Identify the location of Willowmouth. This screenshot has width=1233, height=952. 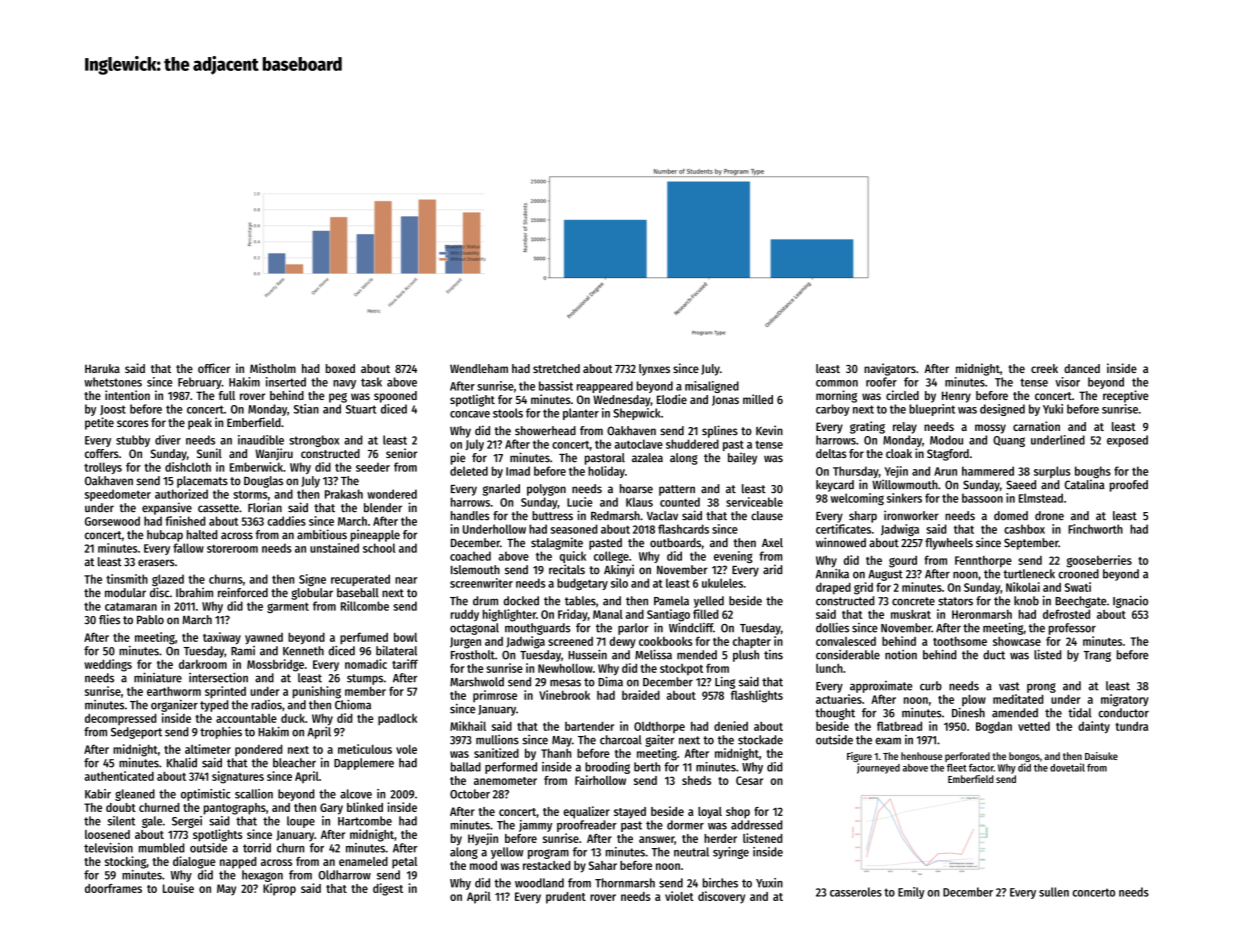
(905, 484).
